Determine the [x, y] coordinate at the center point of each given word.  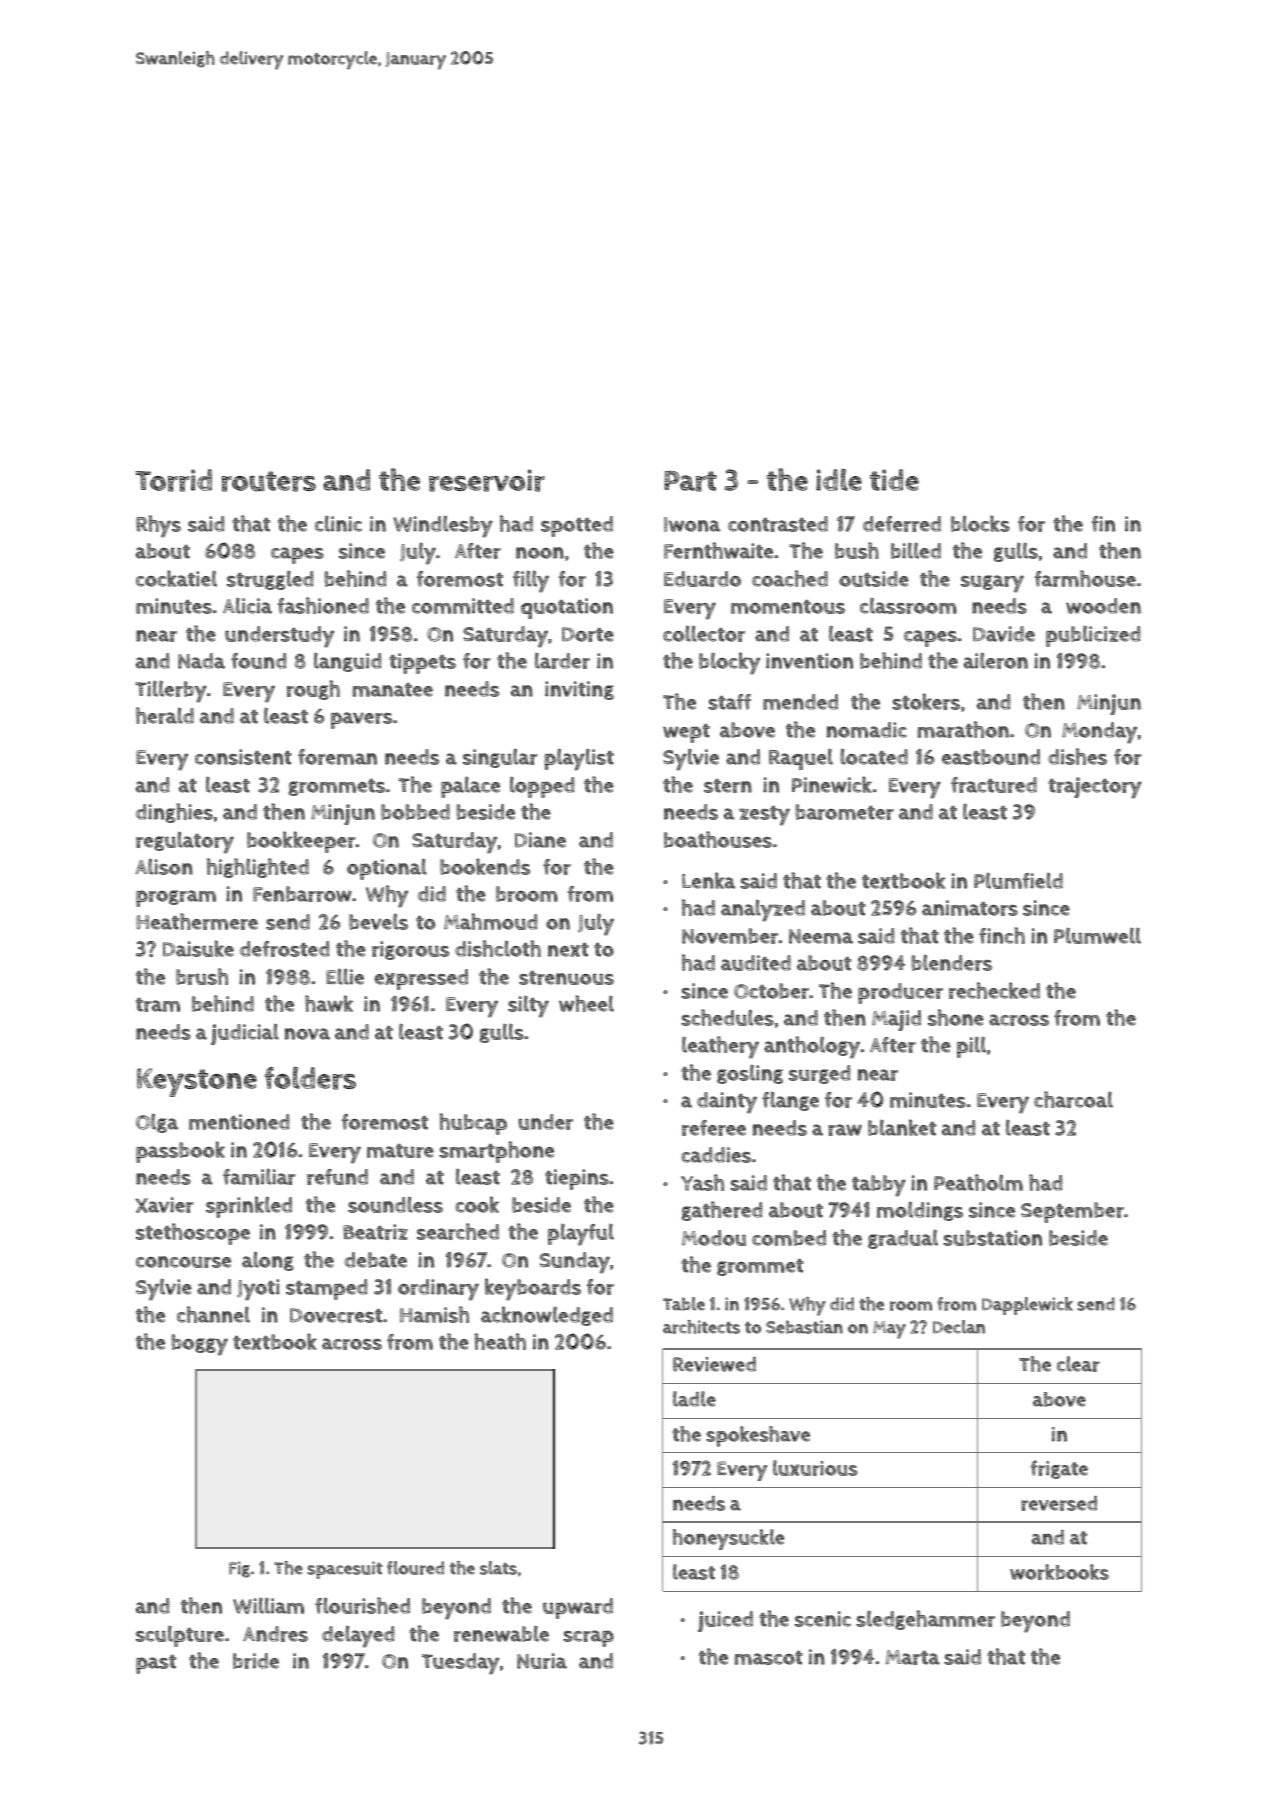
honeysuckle [728, 1539]
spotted [577, 526]
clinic [338, 523]
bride [256, 1661]
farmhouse [1085, 578]
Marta [912, 1657]
